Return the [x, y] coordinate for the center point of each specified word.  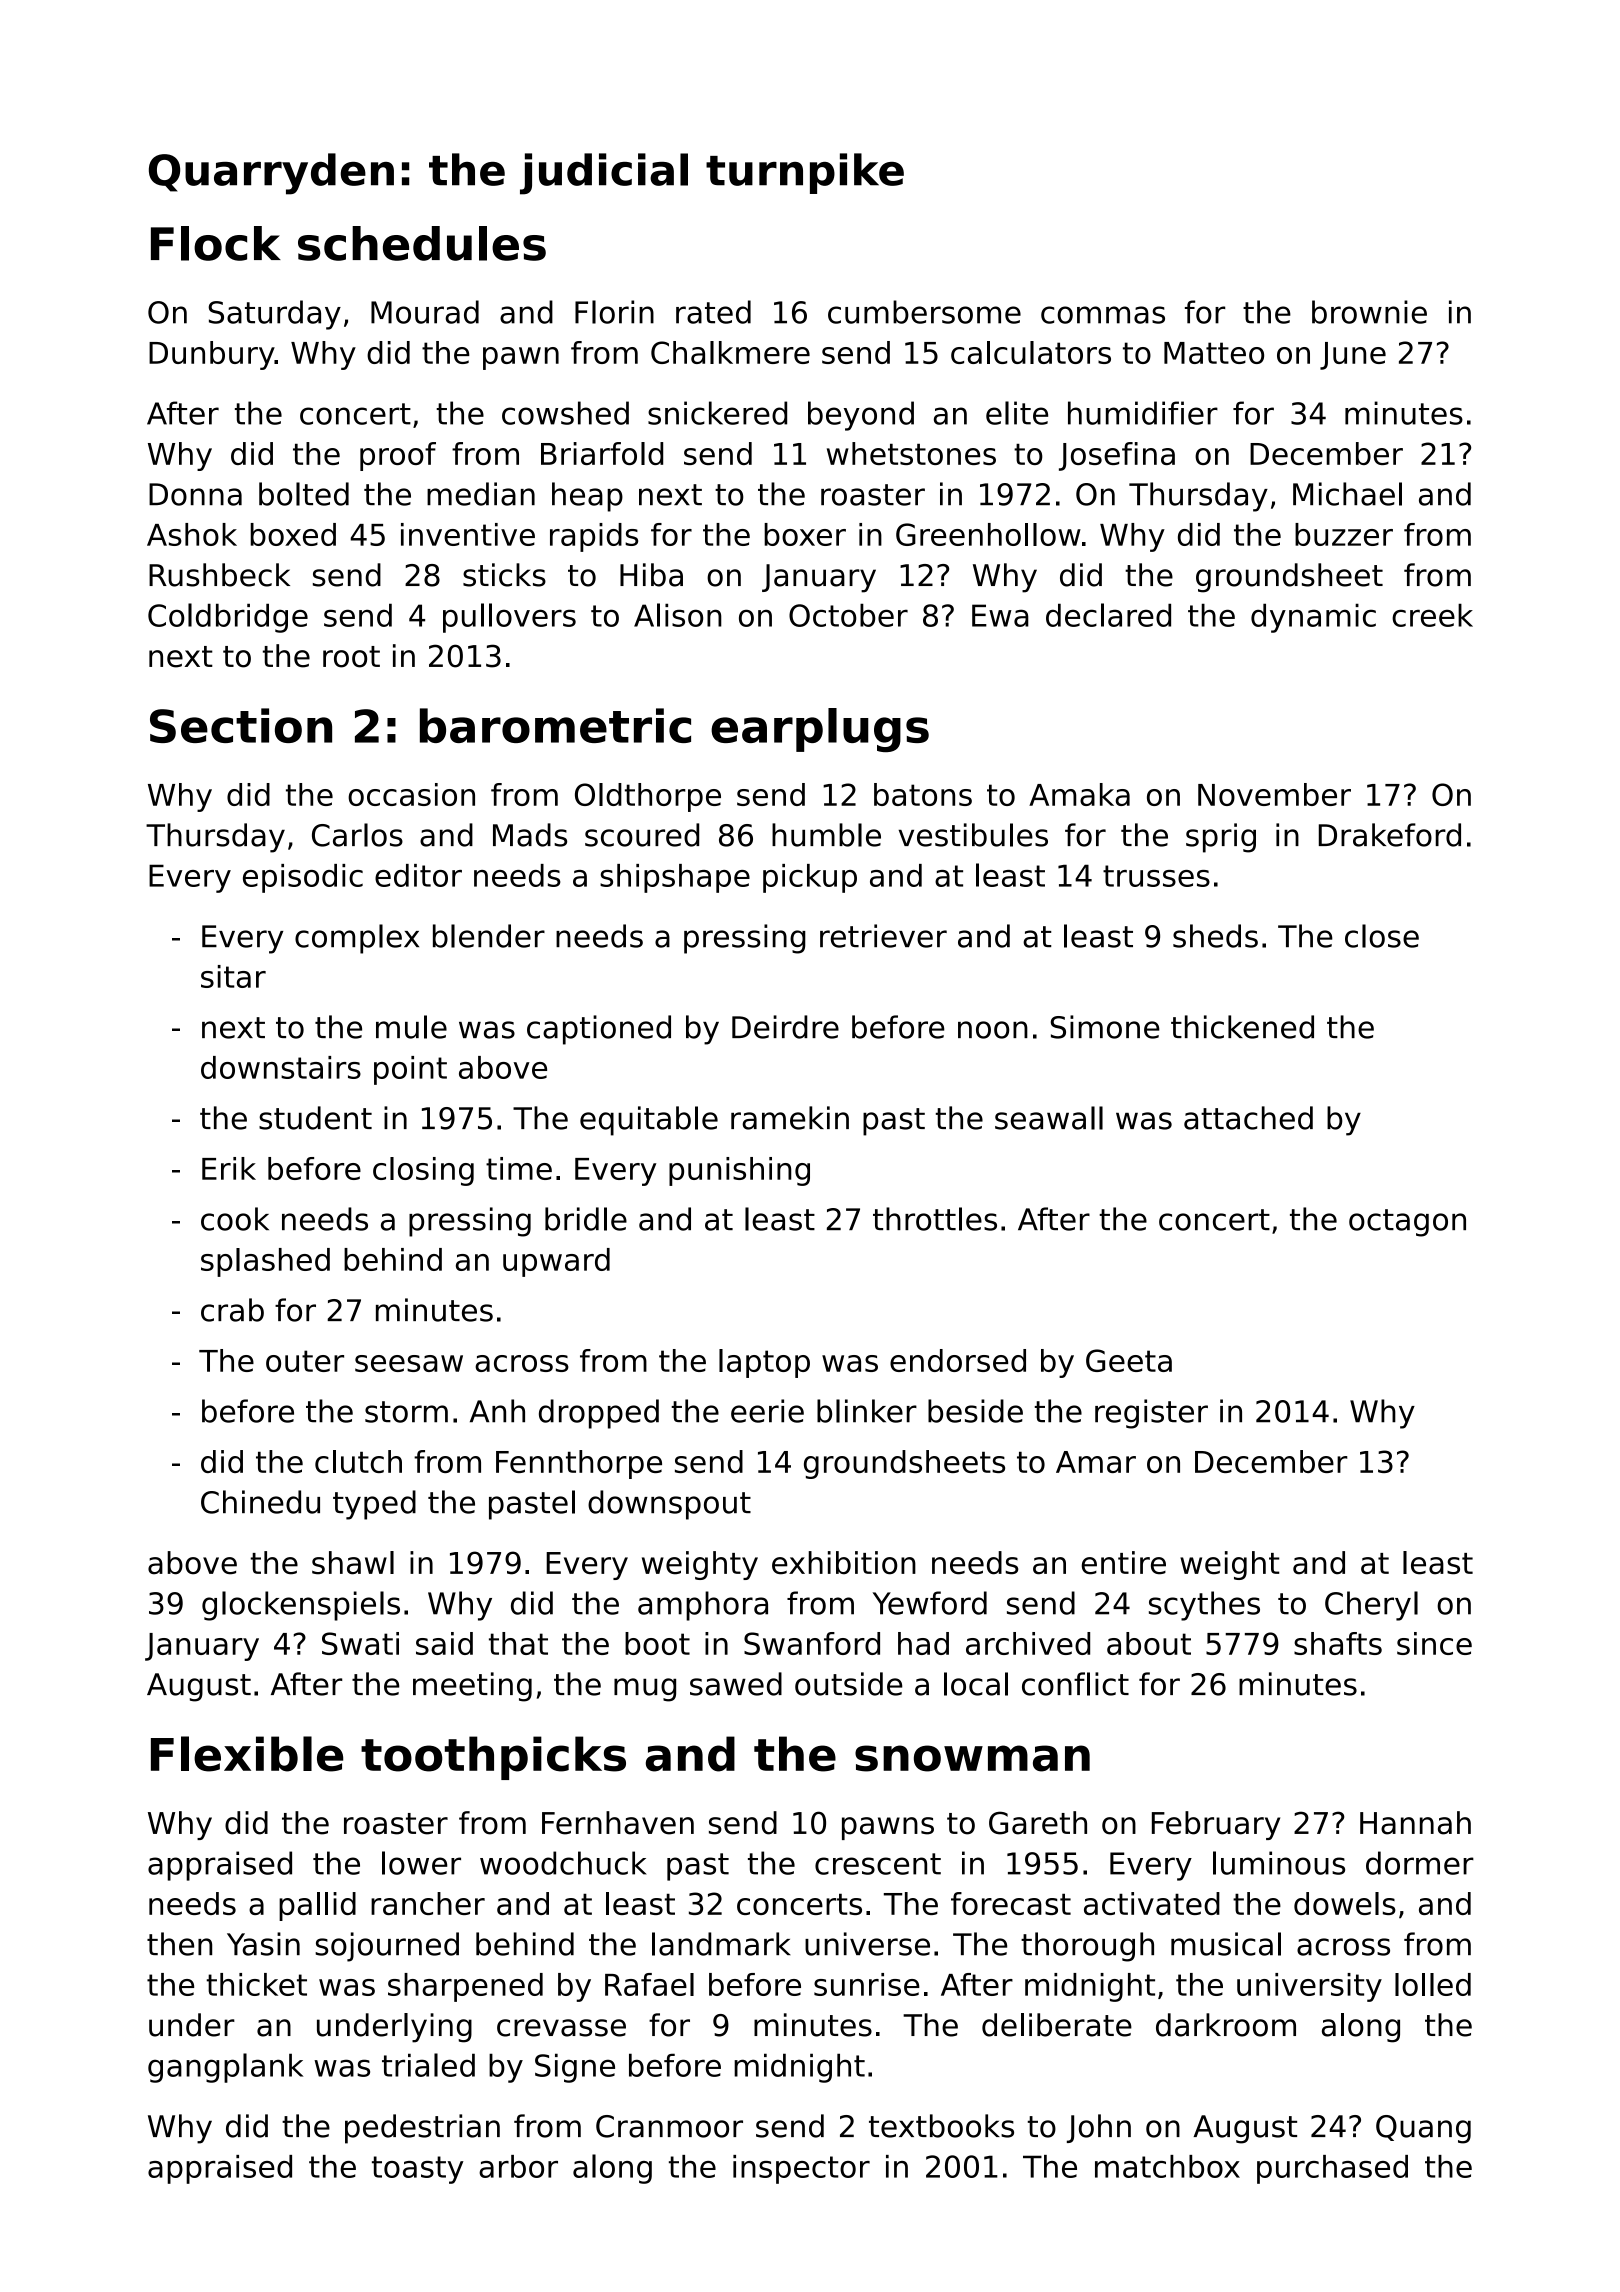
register [1151, 1414]
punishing [739, 1171]
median [481, 494]
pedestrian [422, 2129]
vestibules [973, 835]
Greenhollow [988, 534]
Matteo [1214, 353]
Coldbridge [228, 618]
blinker [867, 1411]
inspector [801, 2169]
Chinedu [260, 1502]
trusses [1156, 876]
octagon [1407, 1223]
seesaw [409, 1363]
